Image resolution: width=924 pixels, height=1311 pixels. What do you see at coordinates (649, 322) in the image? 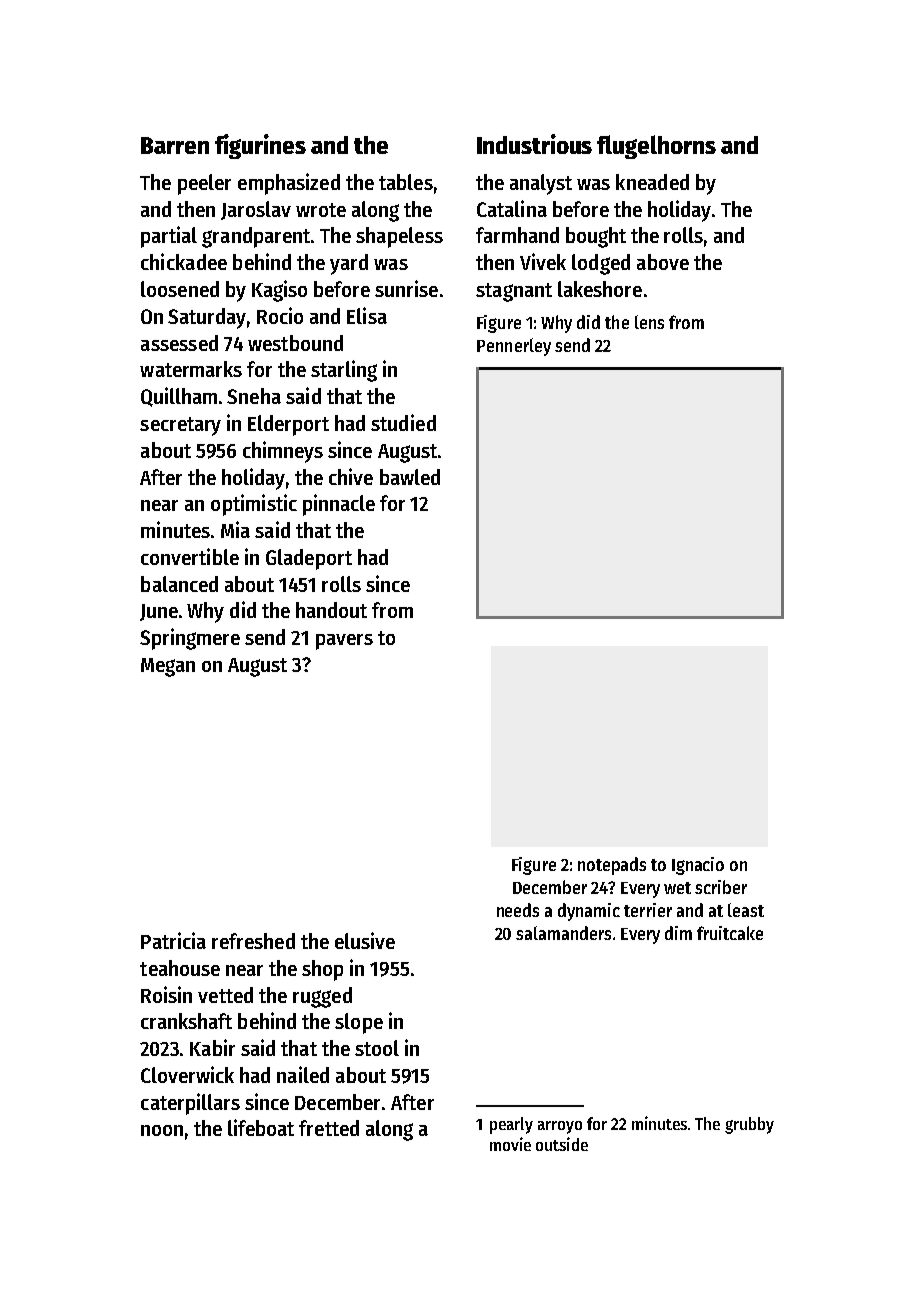
I see `lens` at bounding box center [649, 322].
